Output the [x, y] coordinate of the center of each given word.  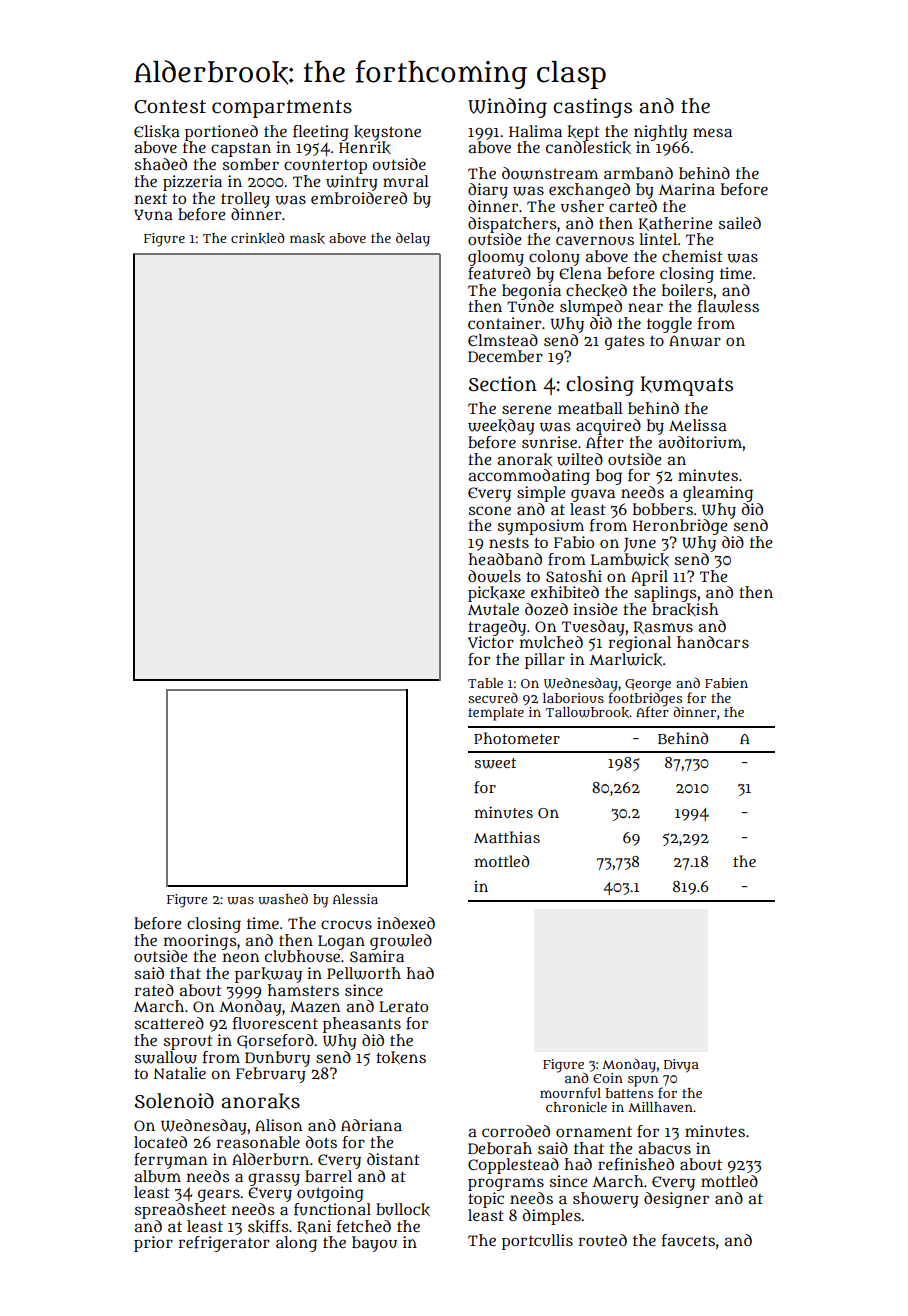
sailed [740, 223]
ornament [594, 1131]
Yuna [153, 215]
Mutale [493, 609]
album [158, 1176]
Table [485, 683]
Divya [681, 1066]
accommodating [529, 477]
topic [486, 1200]
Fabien [726, 683]
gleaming [718, 494]
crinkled [258, 238]
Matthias [507, 837]
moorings [200, 942]
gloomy [496, 258]
